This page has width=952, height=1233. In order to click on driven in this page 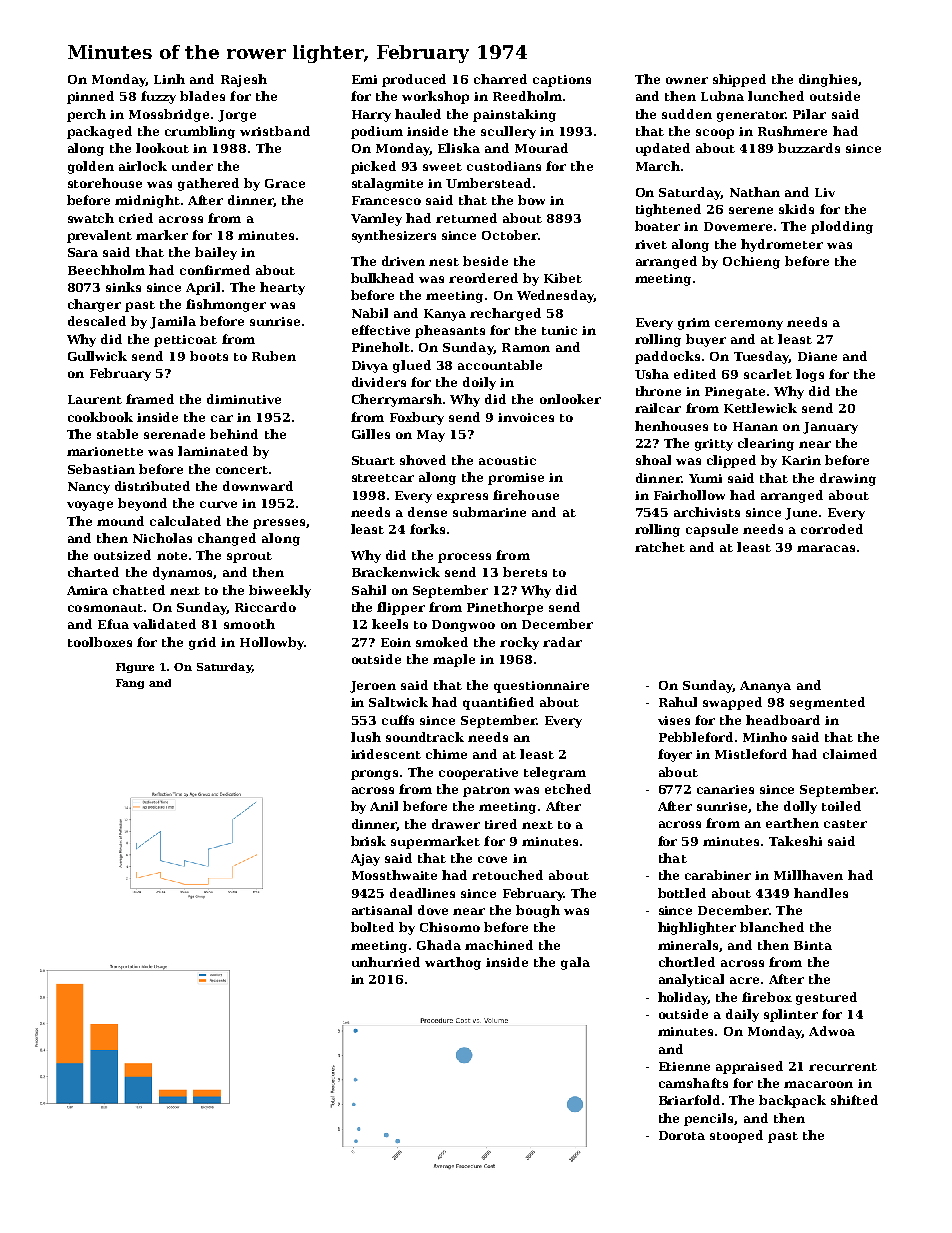, I will do `click(403, 261)`.
